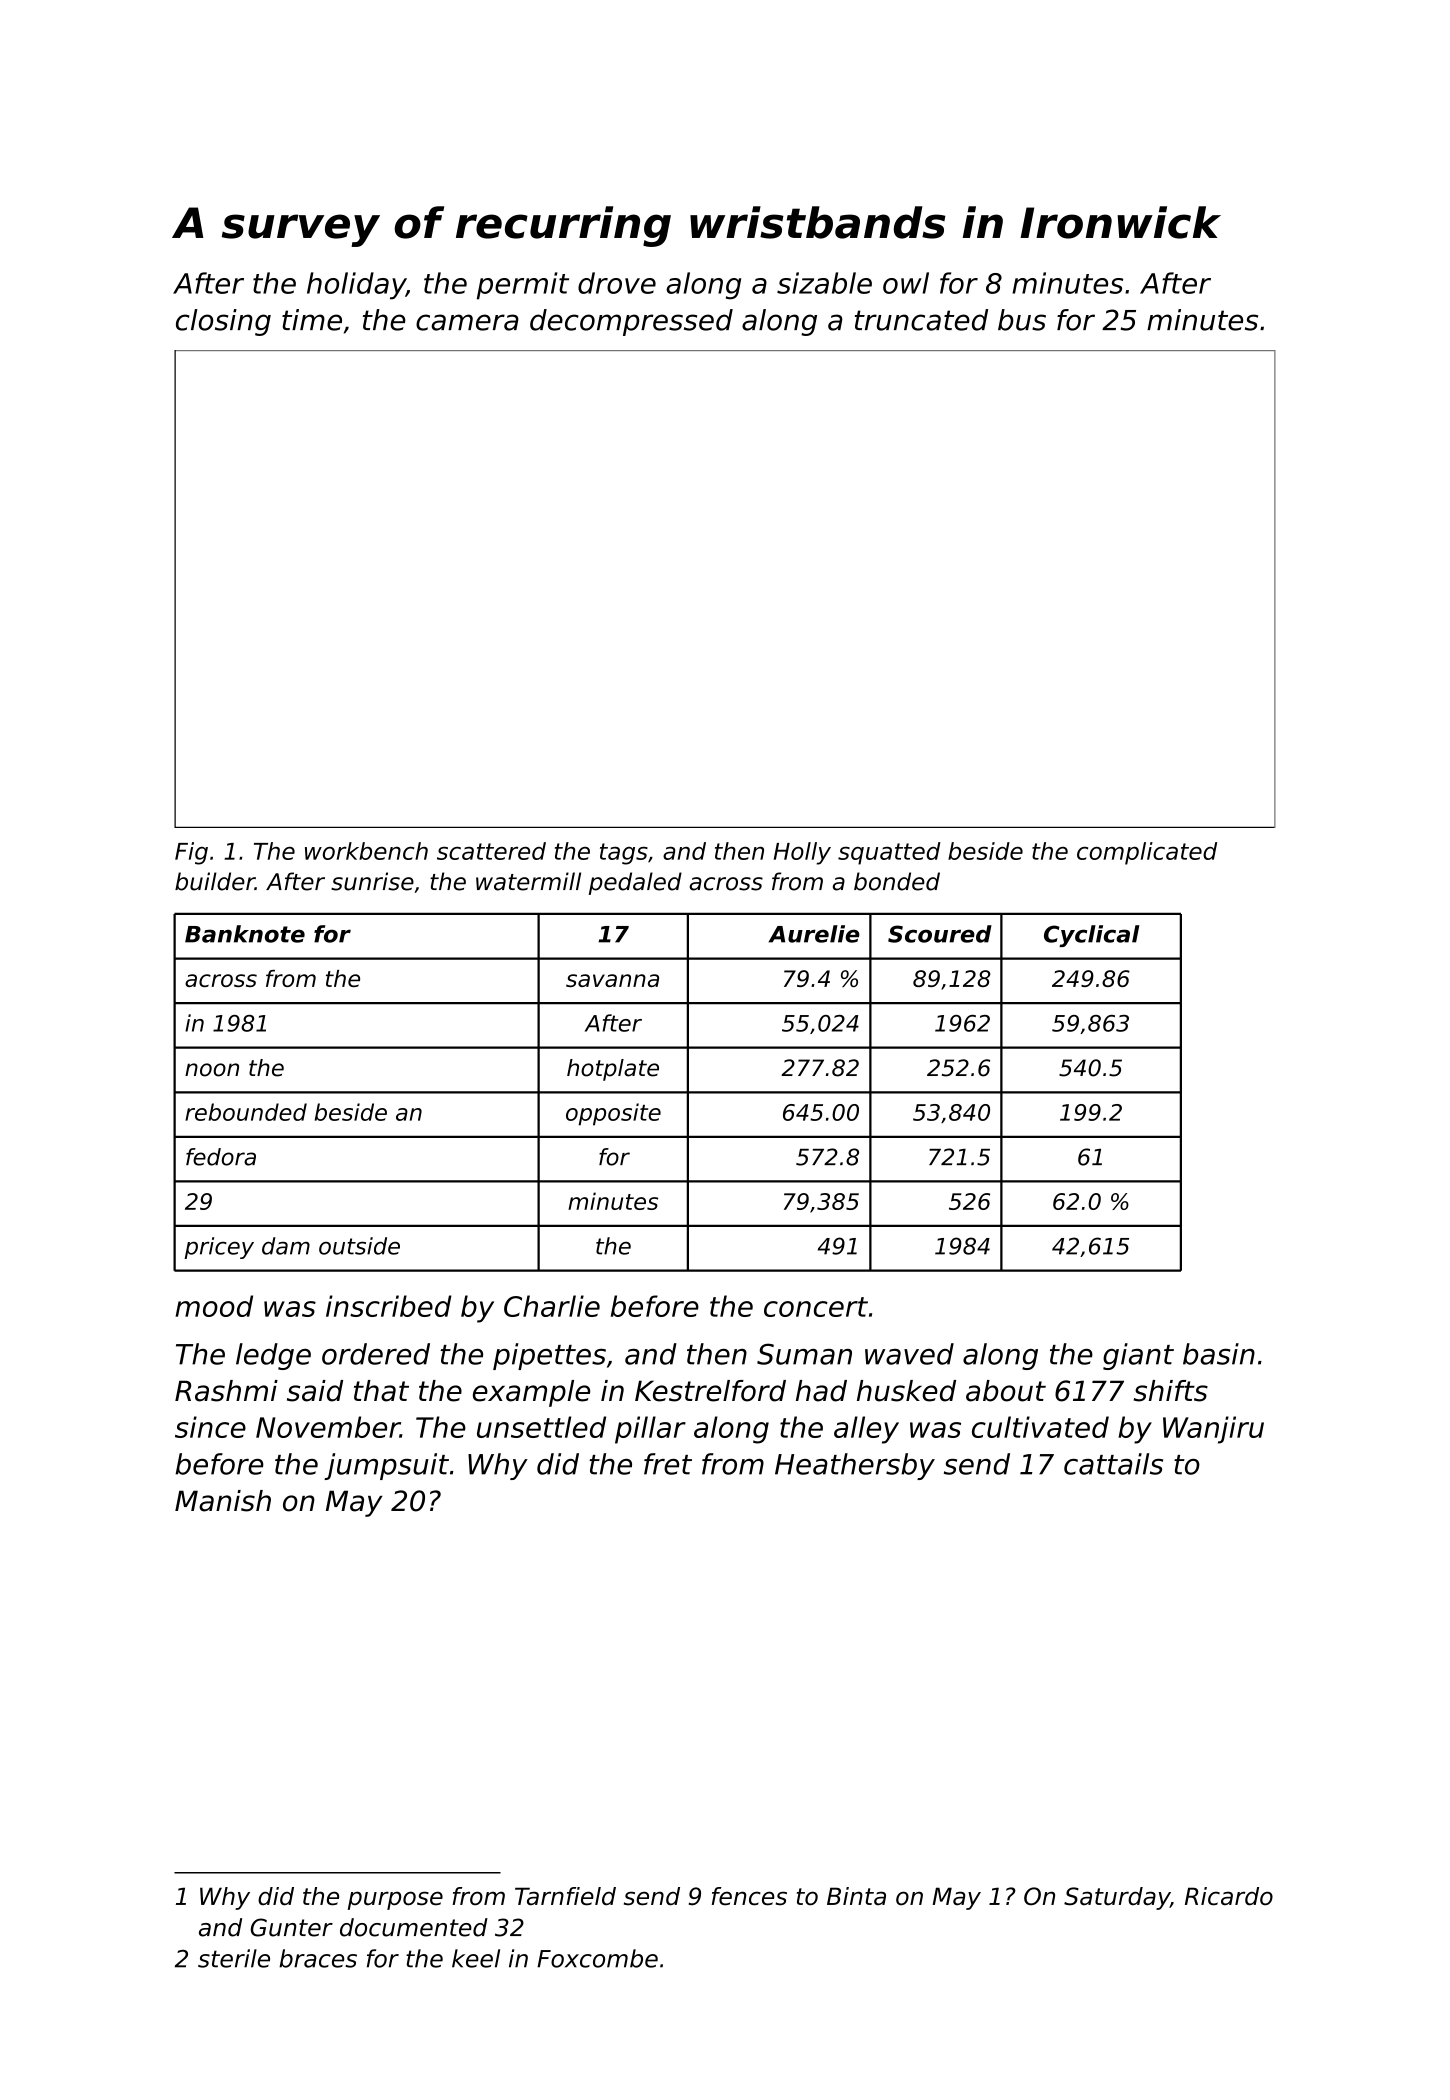 The width and height of the screenshot is (1450, 2100). Describe the element at coordinates (1092, 936) in the screenshot. I see `Cyclical` at that location.
